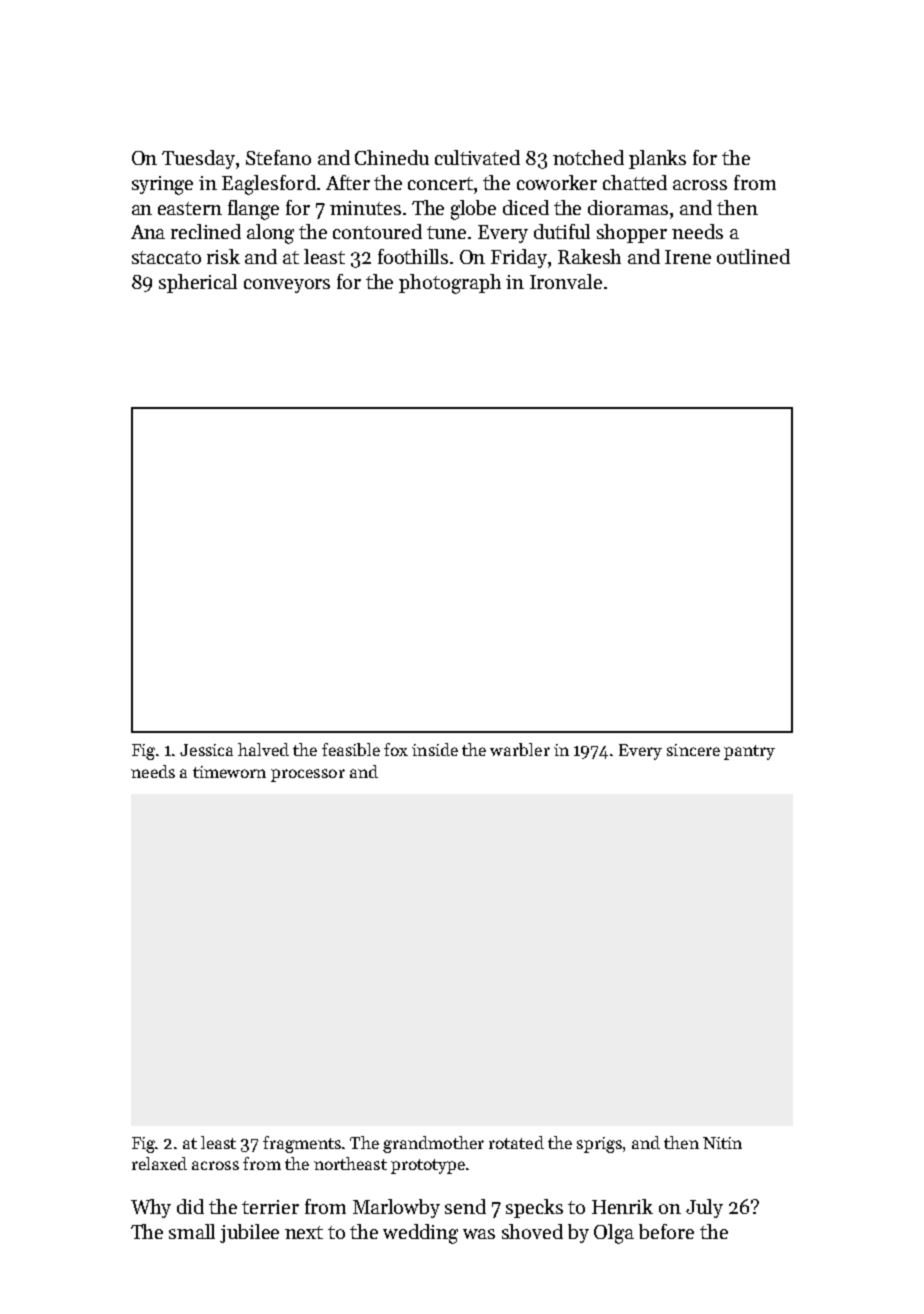  Describe the element at coordinates (433, 1144) in the image. I see `grandmother` at that location.
